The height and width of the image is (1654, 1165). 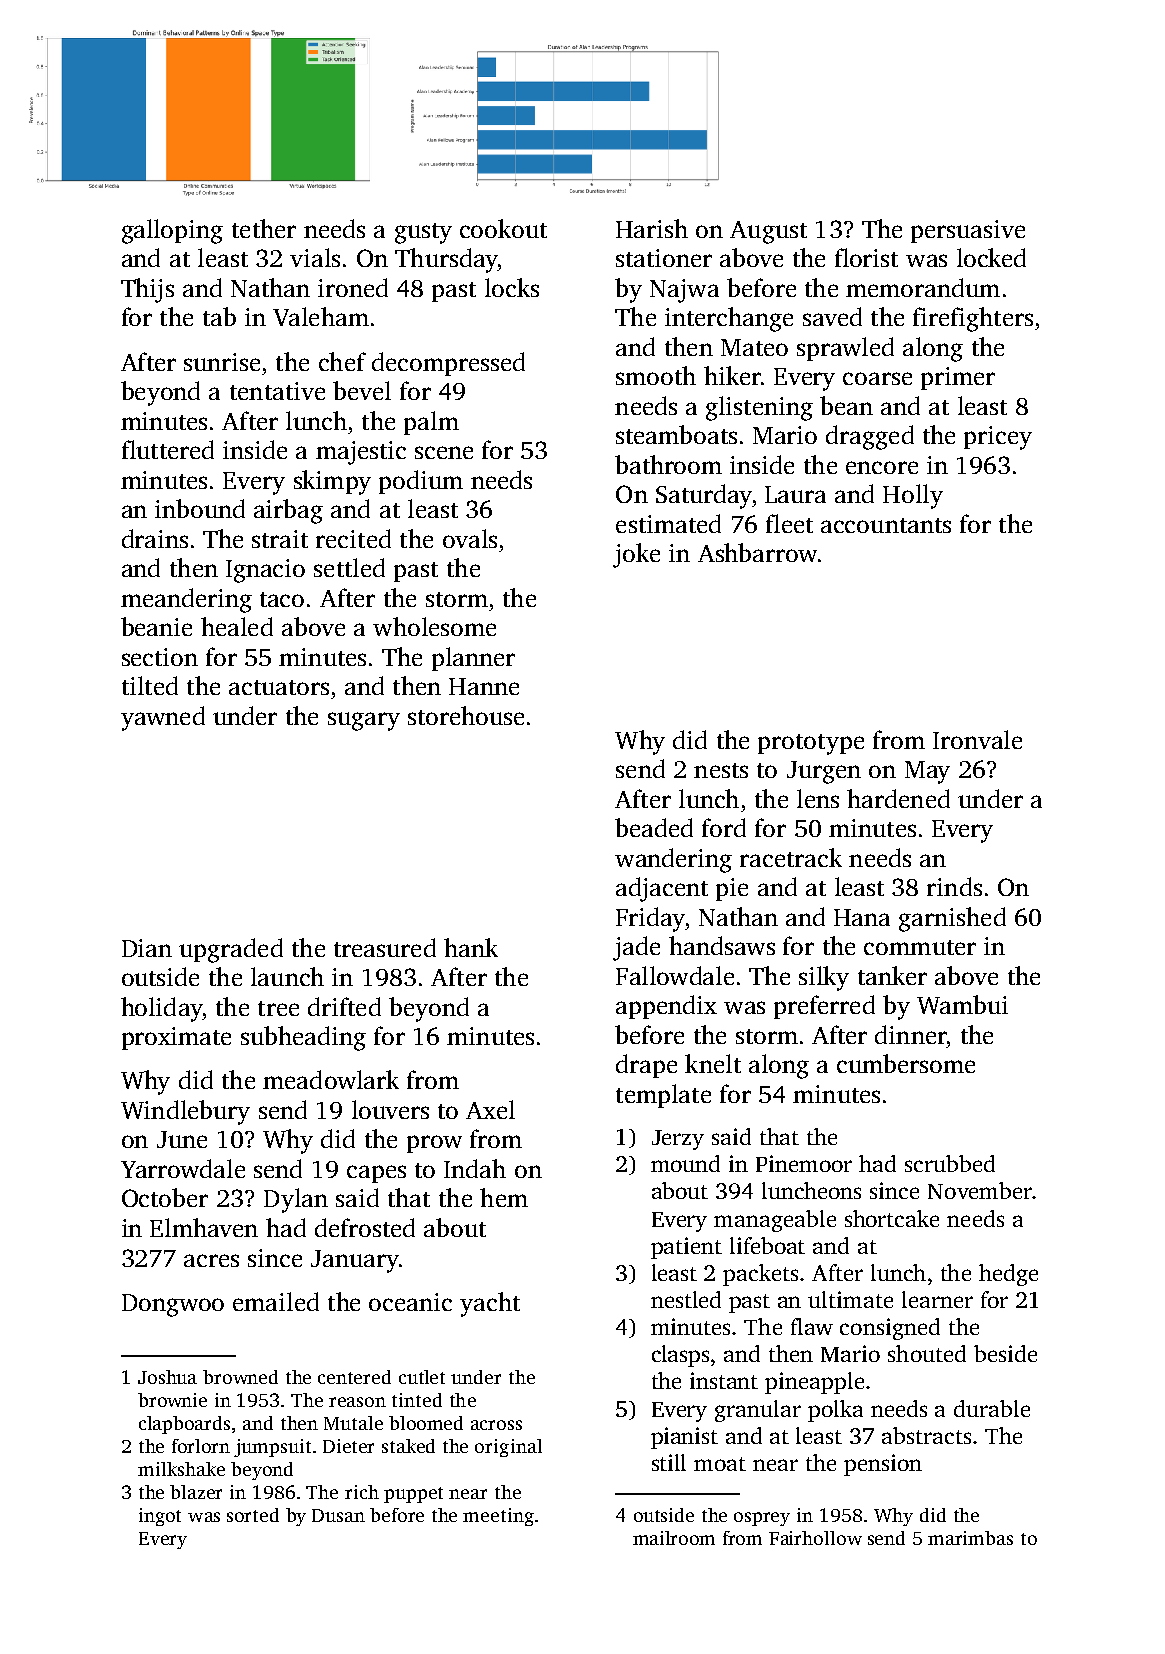 What do you see at coordinates (490, 1304) in the image?
I see `yacht` at bounding box center [490, 1304].
